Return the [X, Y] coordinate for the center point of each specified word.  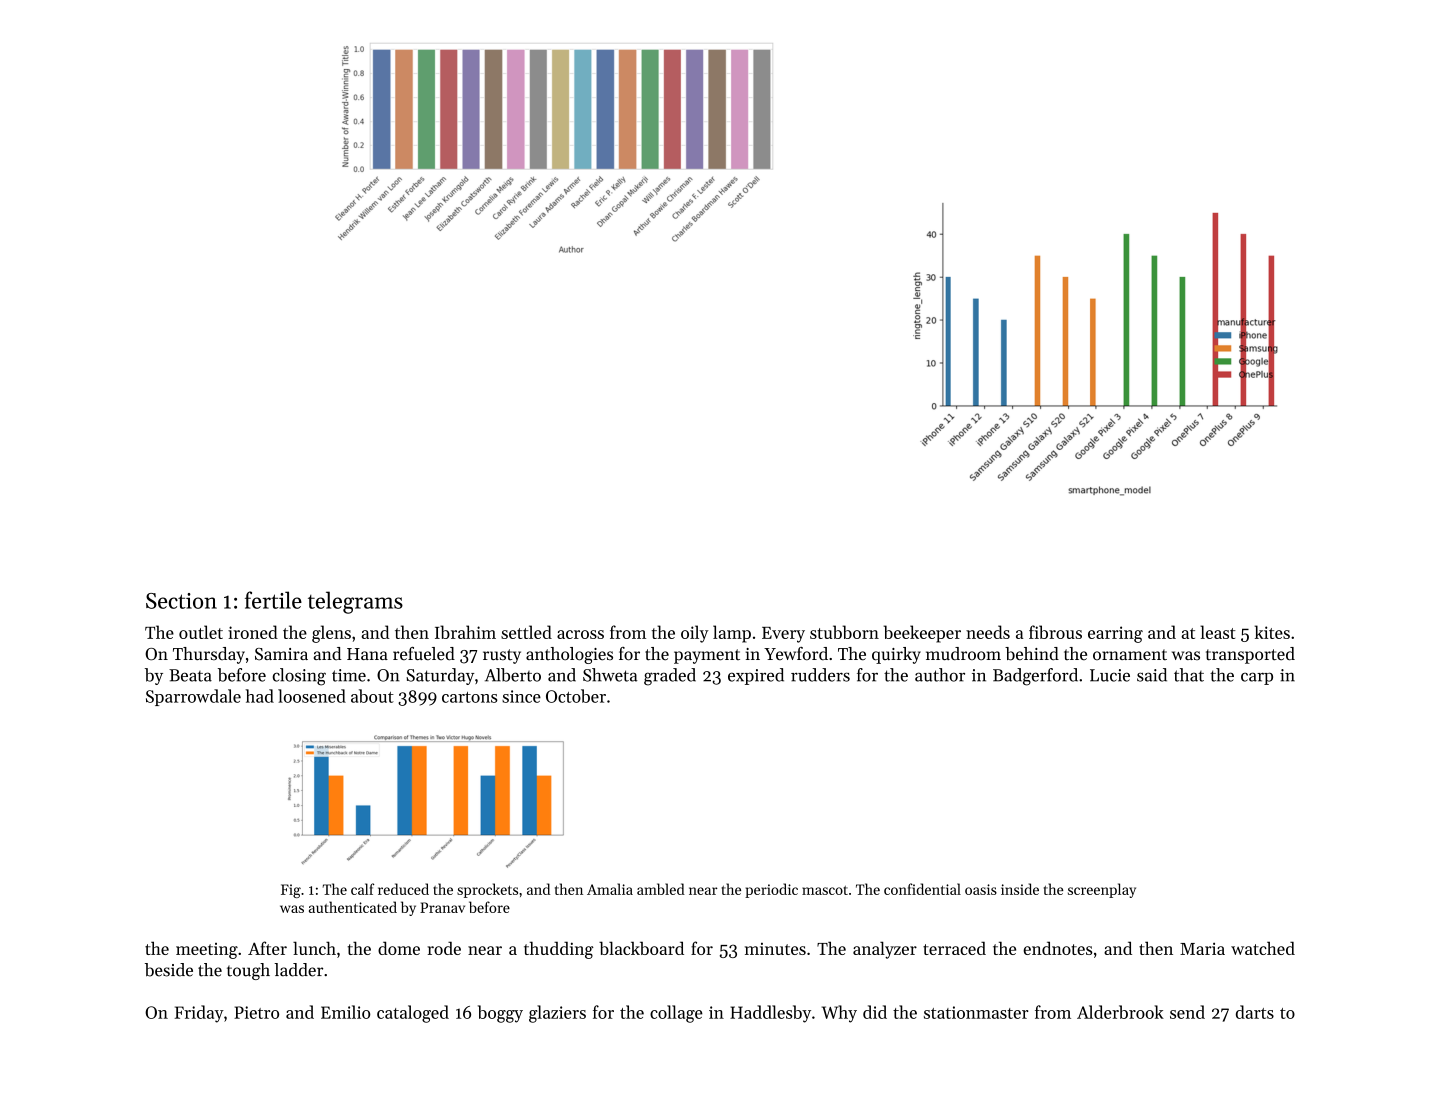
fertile [273, 600]
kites [1272, 632]
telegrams [355, 602]
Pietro [256, 1012]
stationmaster [976, 1012]
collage [676, 1014]
